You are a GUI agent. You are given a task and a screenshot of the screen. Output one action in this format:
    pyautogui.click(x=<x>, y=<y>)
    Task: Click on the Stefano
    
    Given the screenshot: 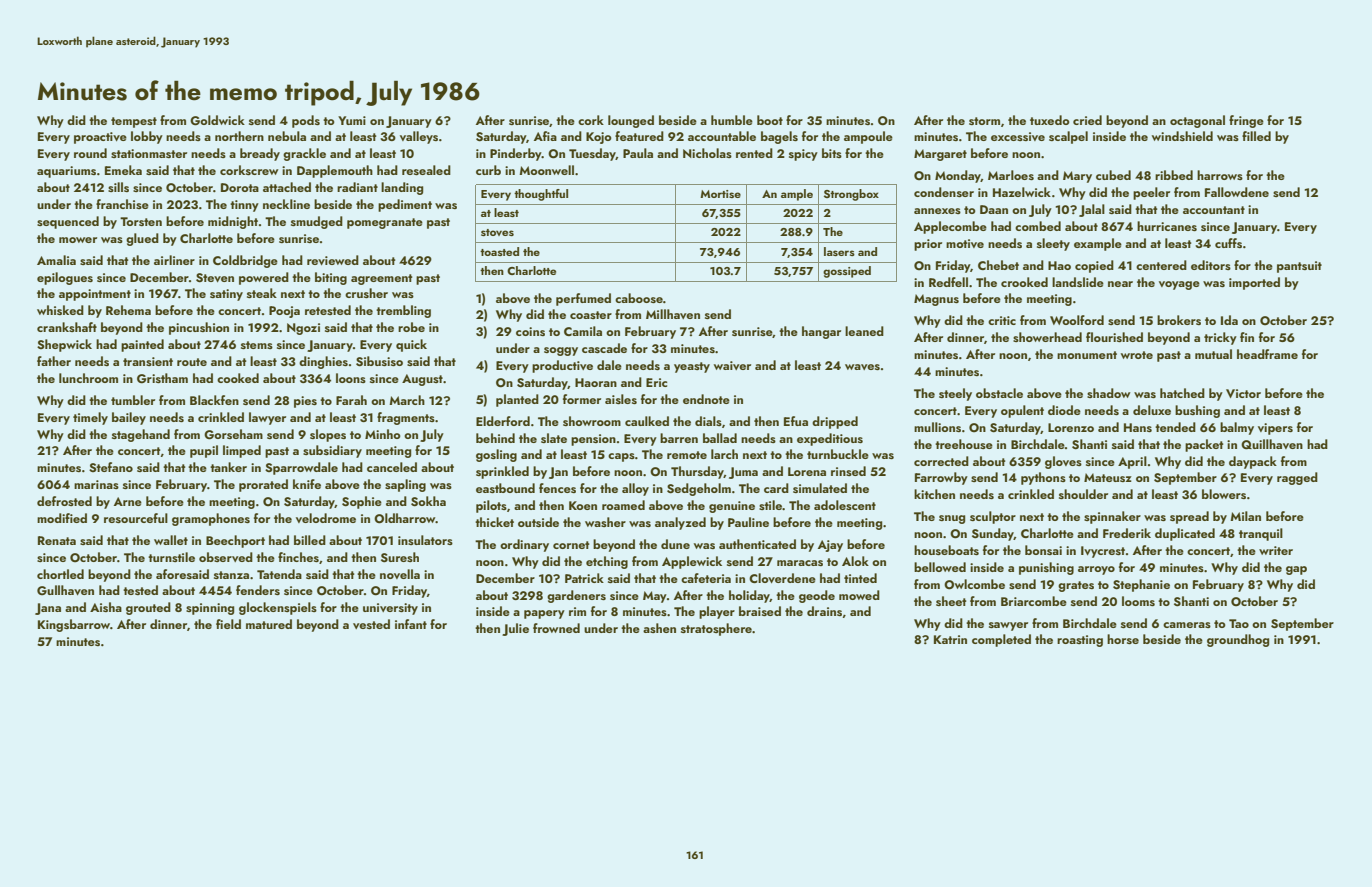 What is the action you would take?
    pyautogui.click(x=111, y=467)
